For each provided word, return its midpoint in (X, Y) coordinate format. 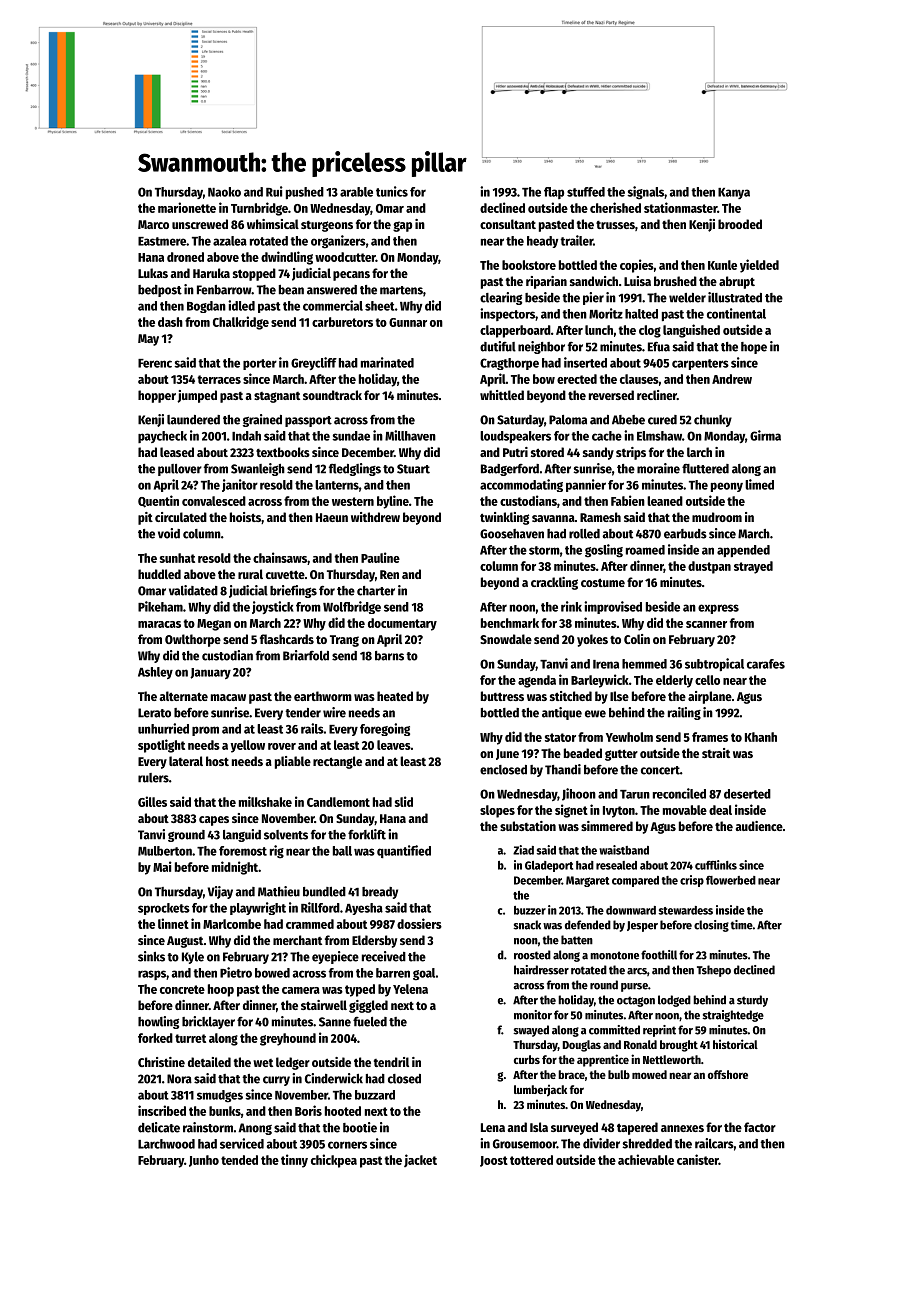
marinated (387, 362)
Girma (765, 435)
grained (262, 420)
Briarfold (306, 655)
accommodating (521, 485)
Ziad (523, 850)
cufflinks (716, 865)
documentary (402, 624)
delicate (159, 1127)
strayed (753, 567)
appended (743, 551)
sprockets (164, 909)
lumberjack (540, 1090)
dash (170, 322)
